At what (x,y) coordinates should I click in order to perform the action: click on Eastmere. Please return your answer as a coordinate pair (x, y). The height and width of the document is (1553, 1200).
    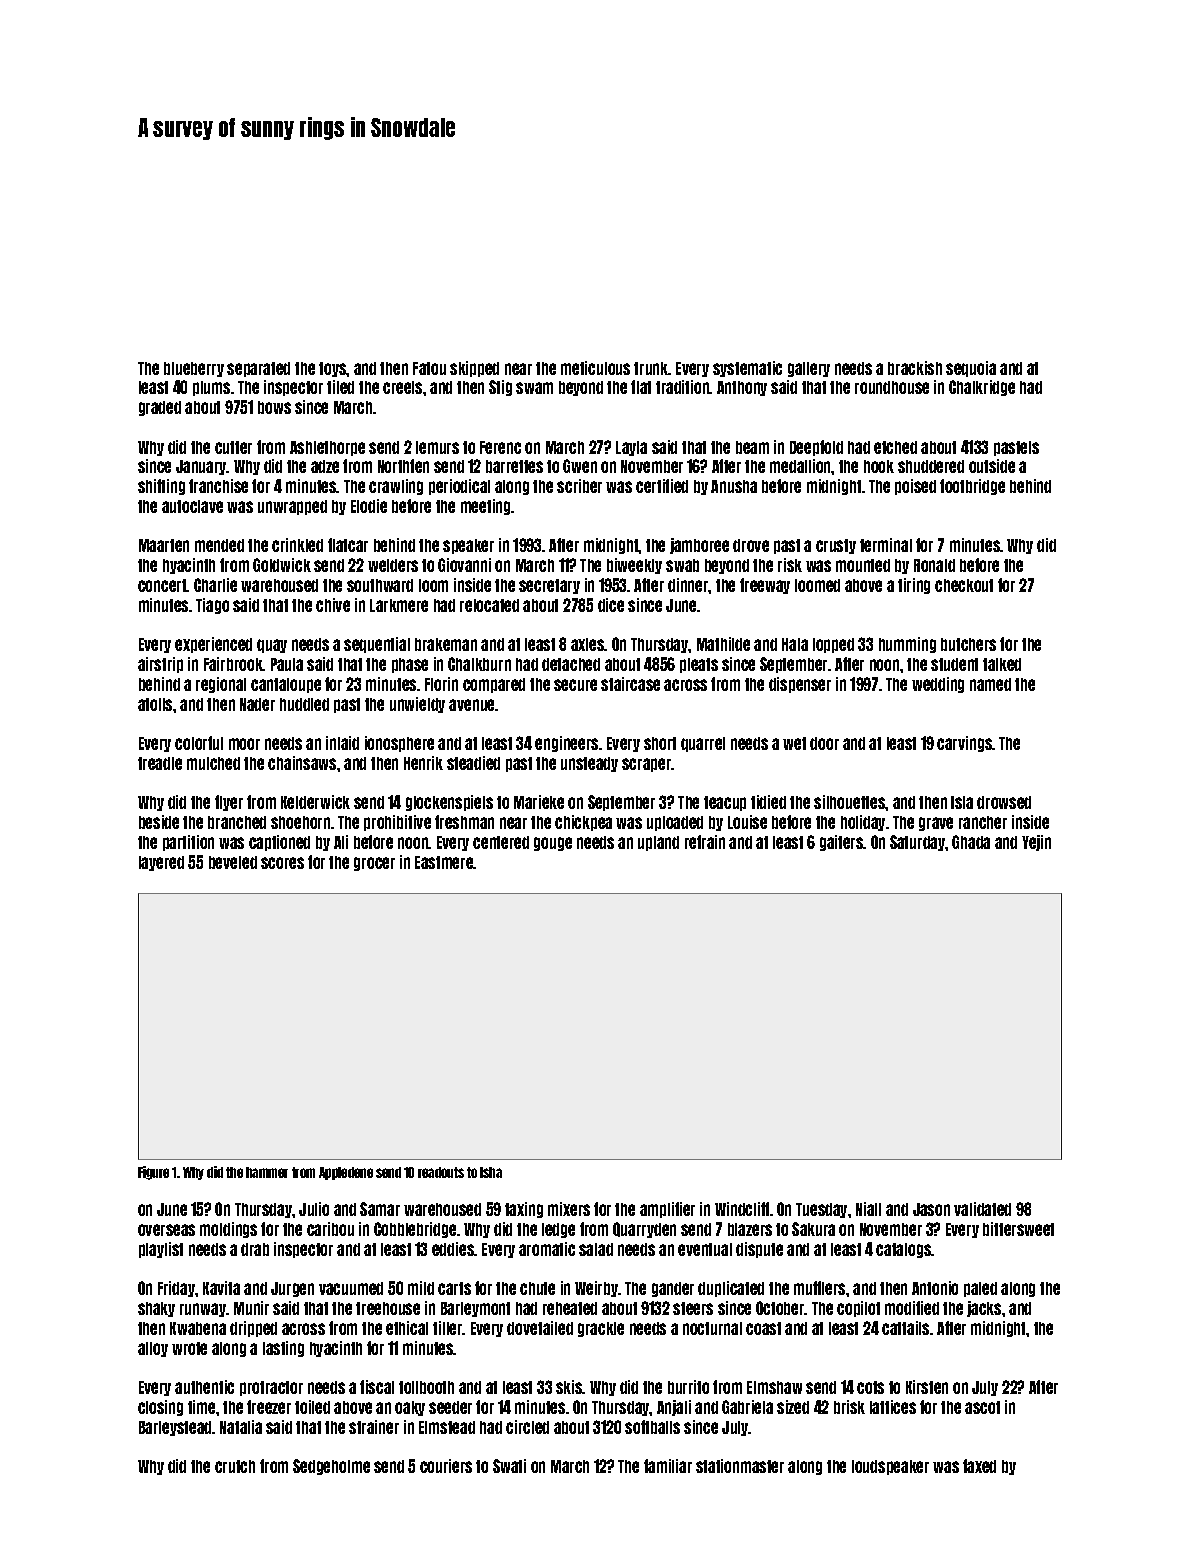
    Looking at the image, I should click on (444, 862).
